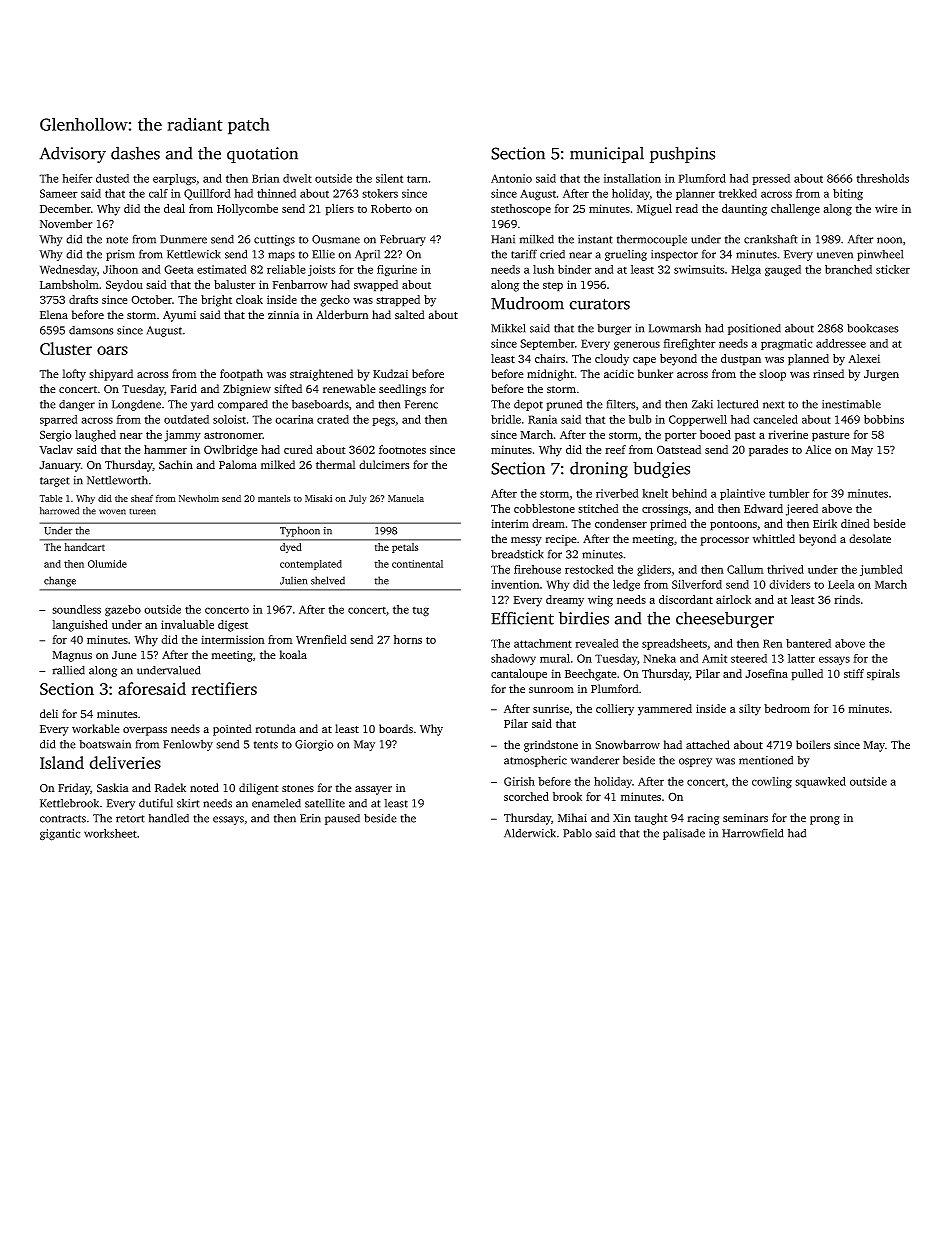 This document has width=952, height=1233. Describe the element at coordinates (674, 255) in the document. I see `inspector` at that location.
